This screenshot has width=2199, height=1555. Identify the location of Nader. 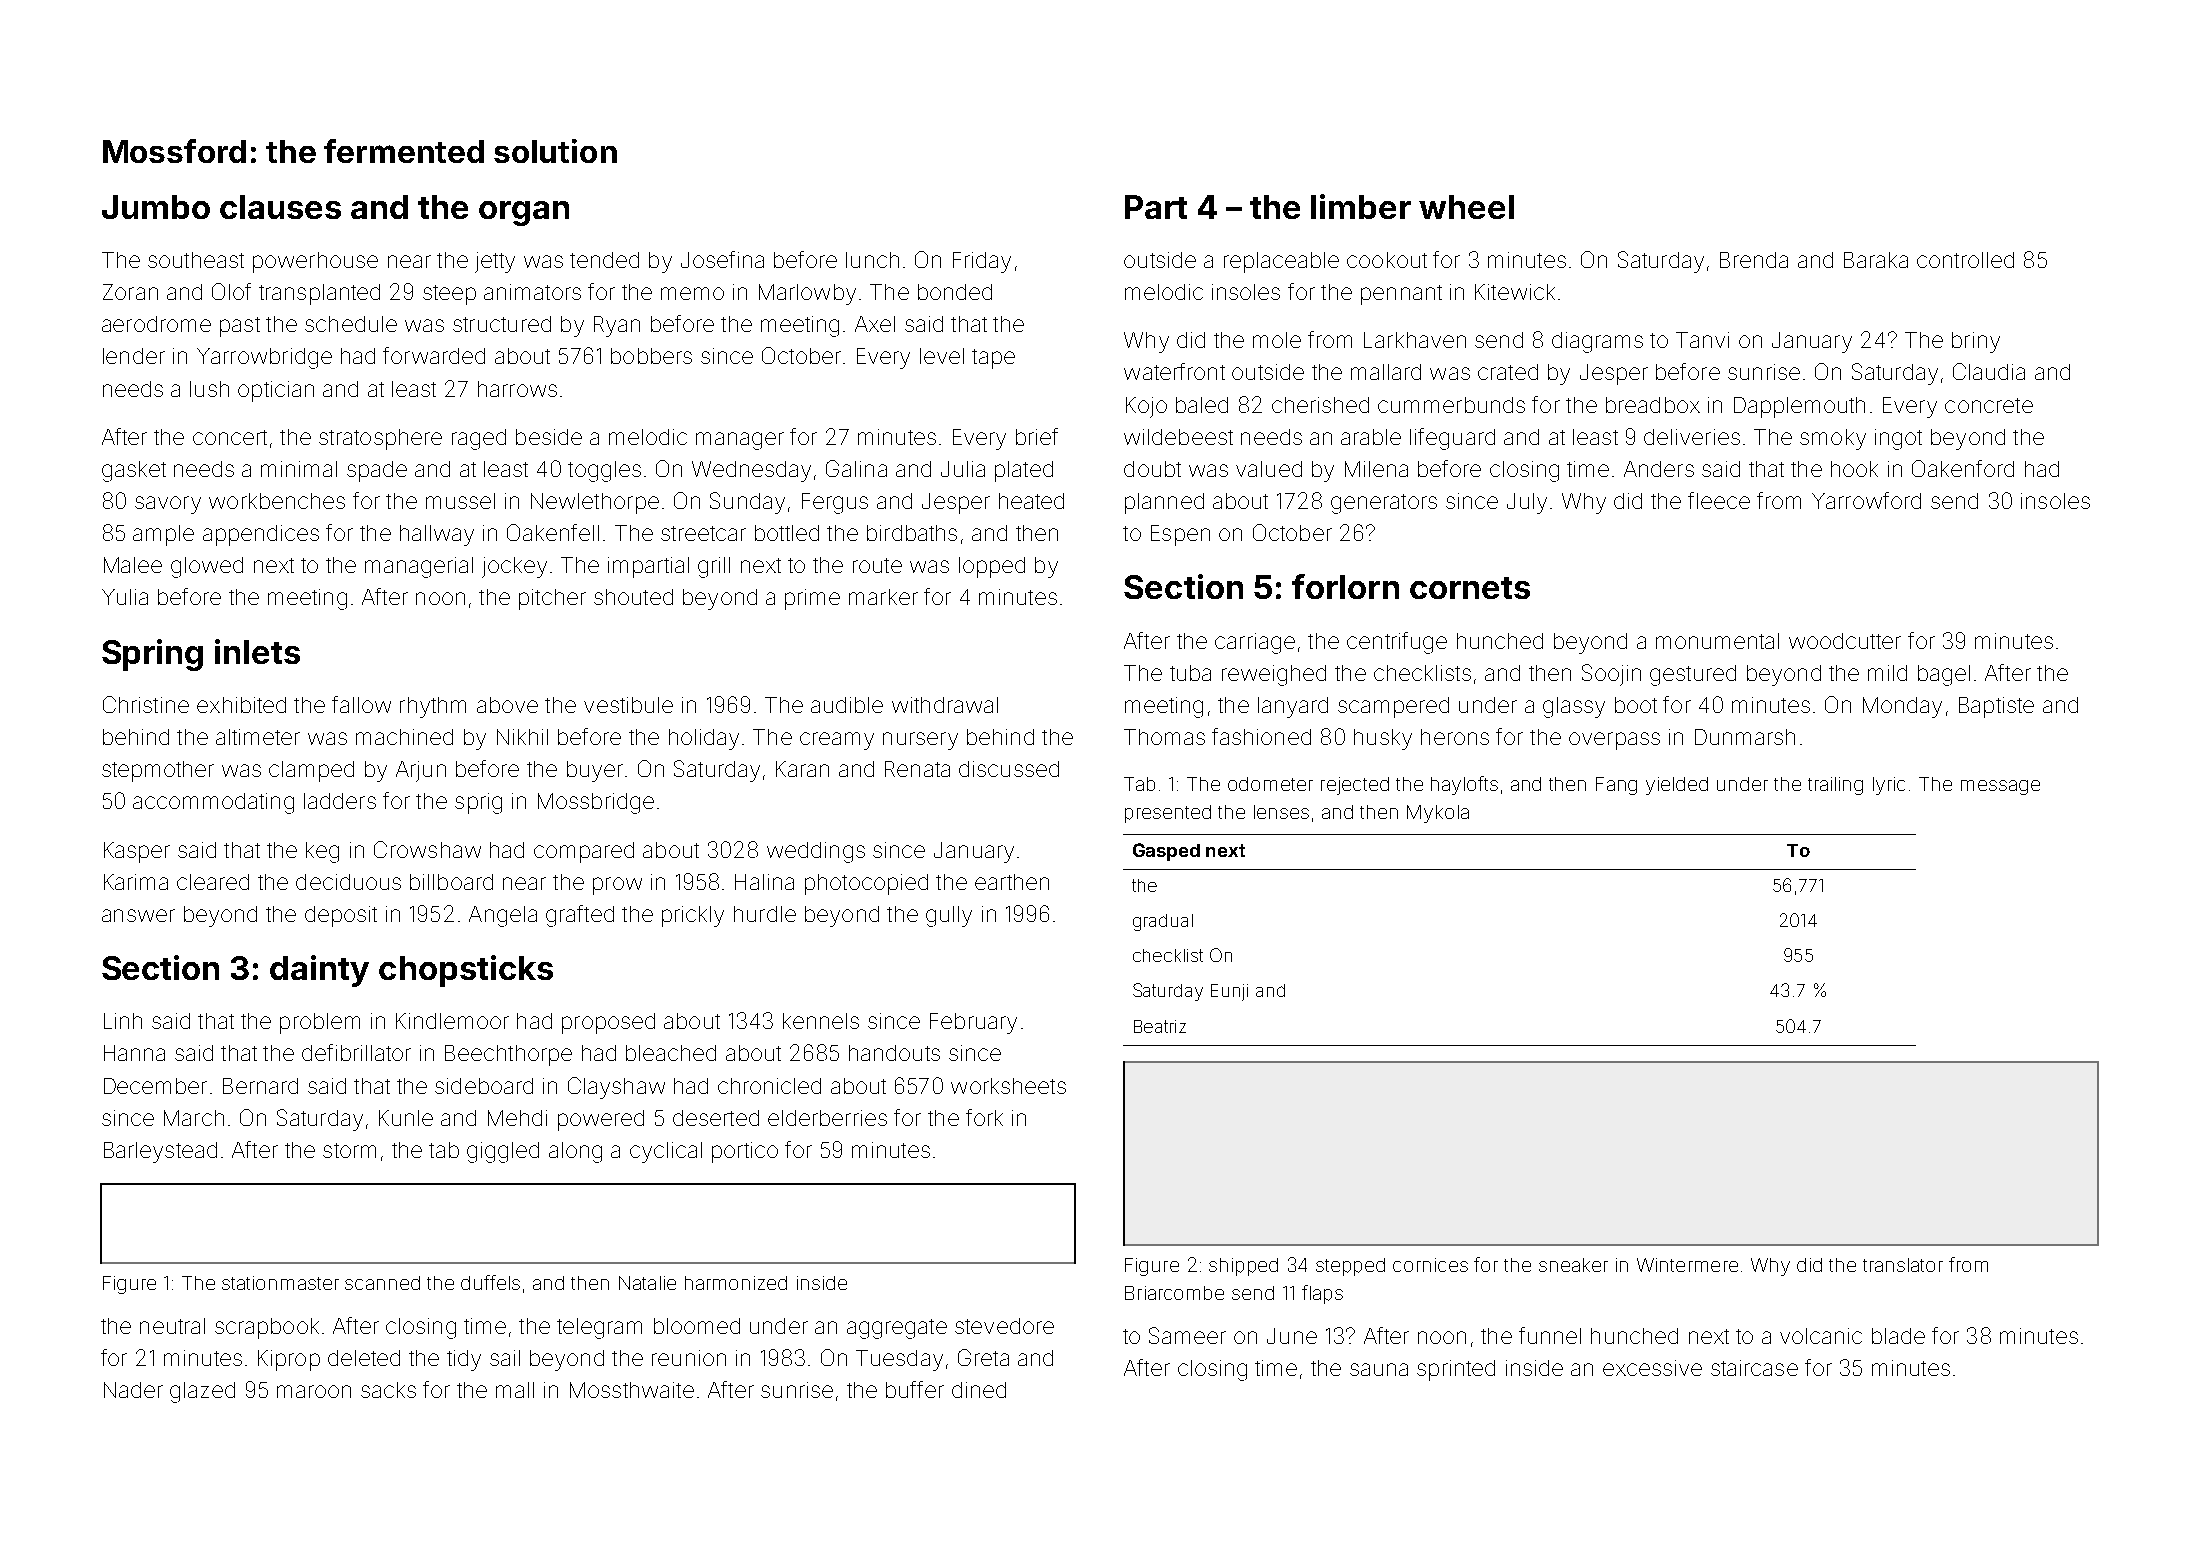
(133, 1390).
